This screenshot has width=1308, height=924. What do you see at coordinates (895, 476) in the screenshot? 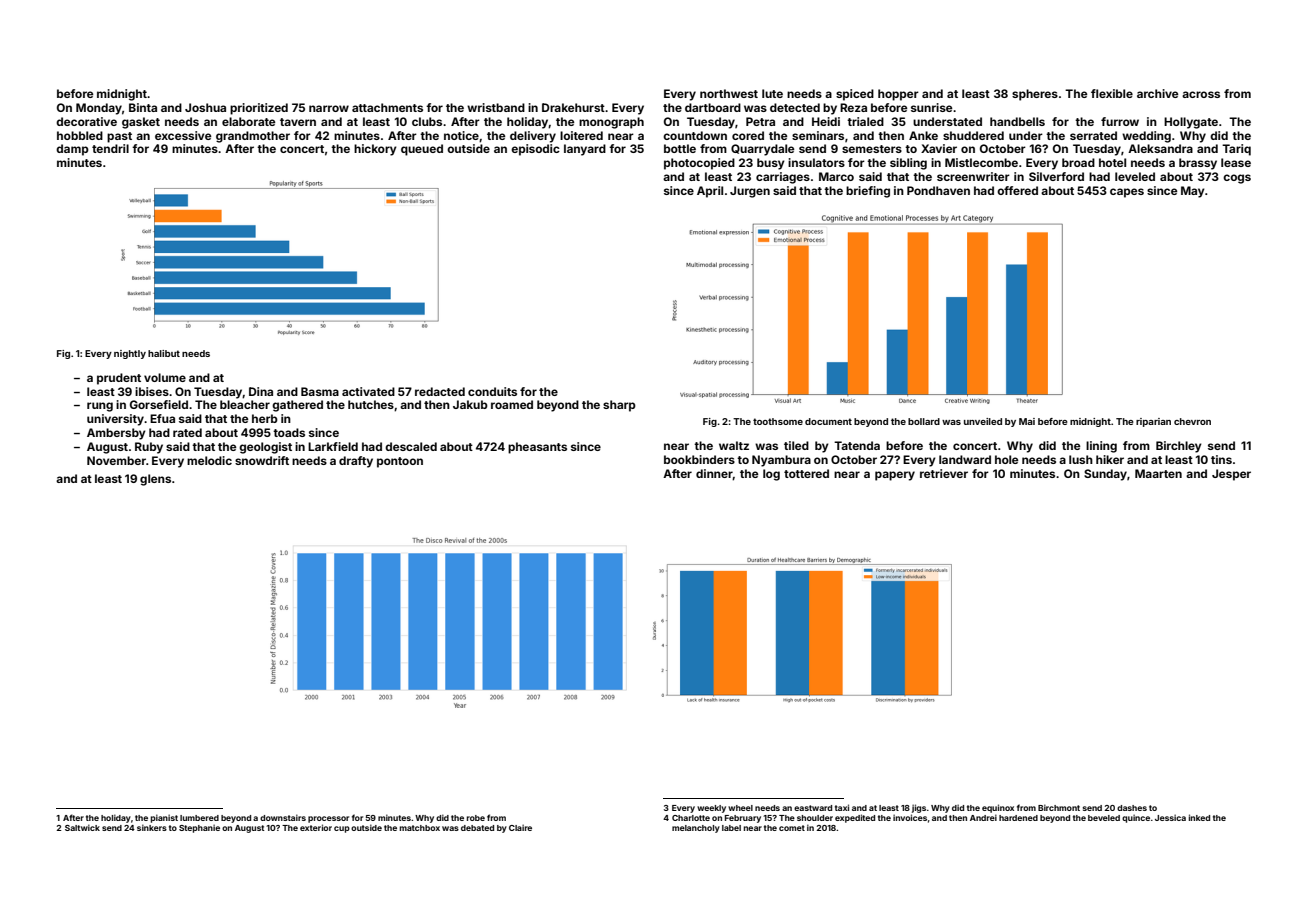
I see `papery` at bounding box center [895, 476].
